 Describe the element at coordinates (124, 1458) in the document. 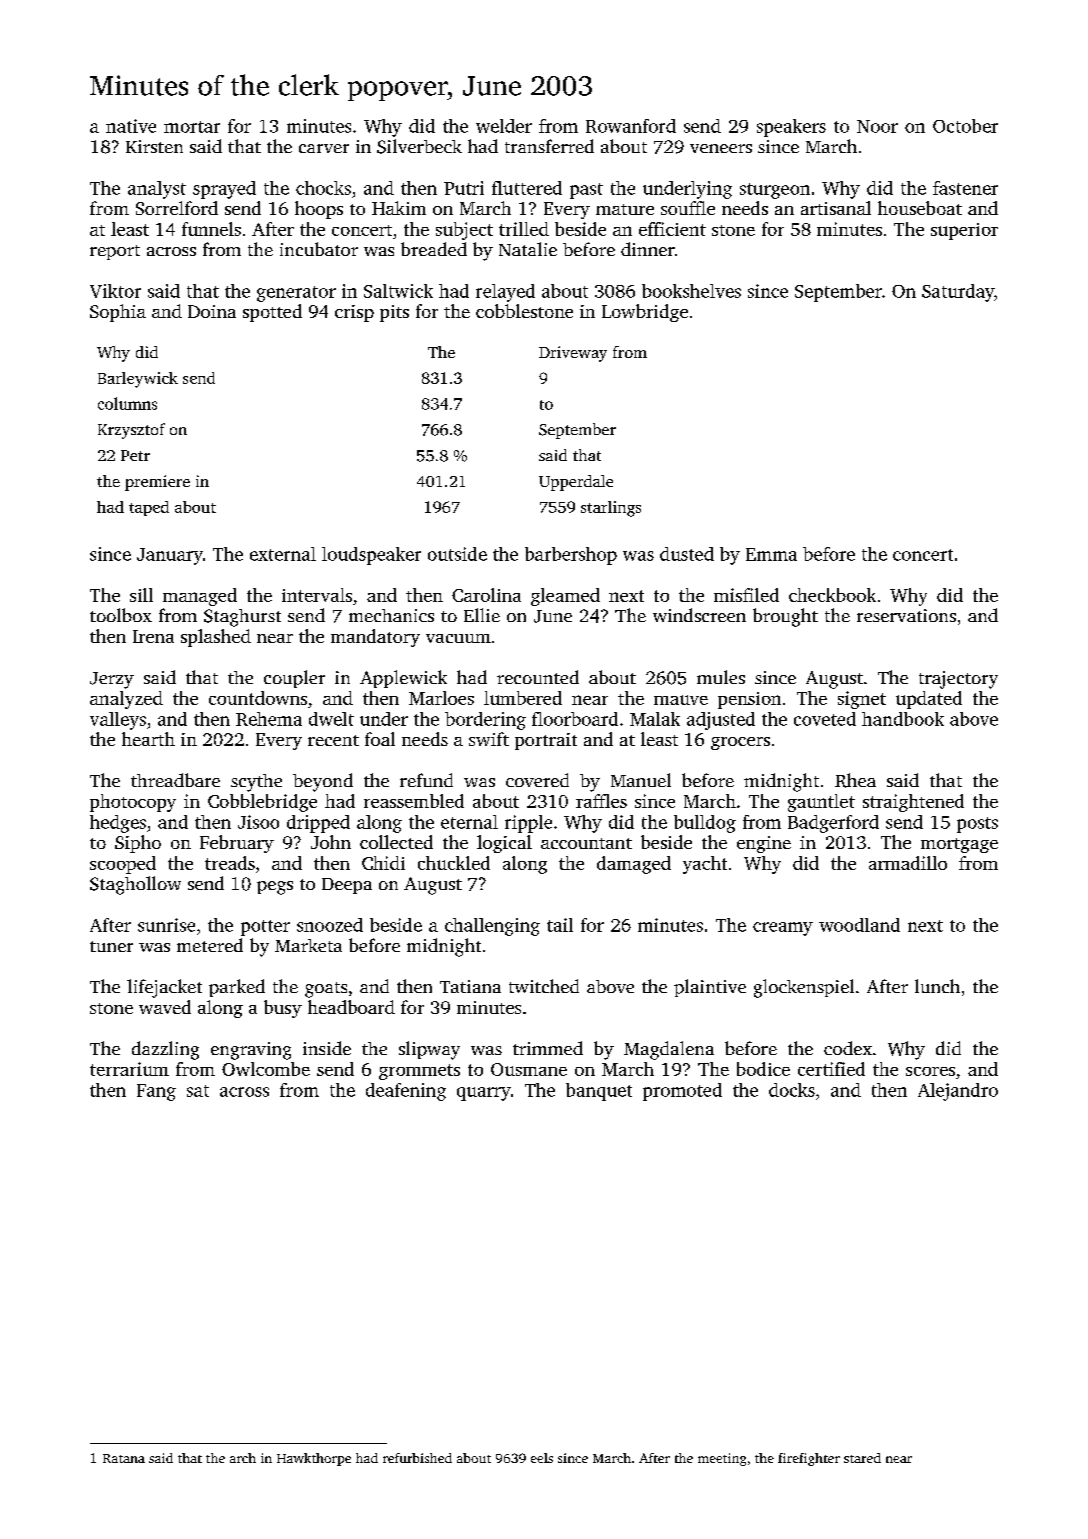

I see `Ratana` at that location.
